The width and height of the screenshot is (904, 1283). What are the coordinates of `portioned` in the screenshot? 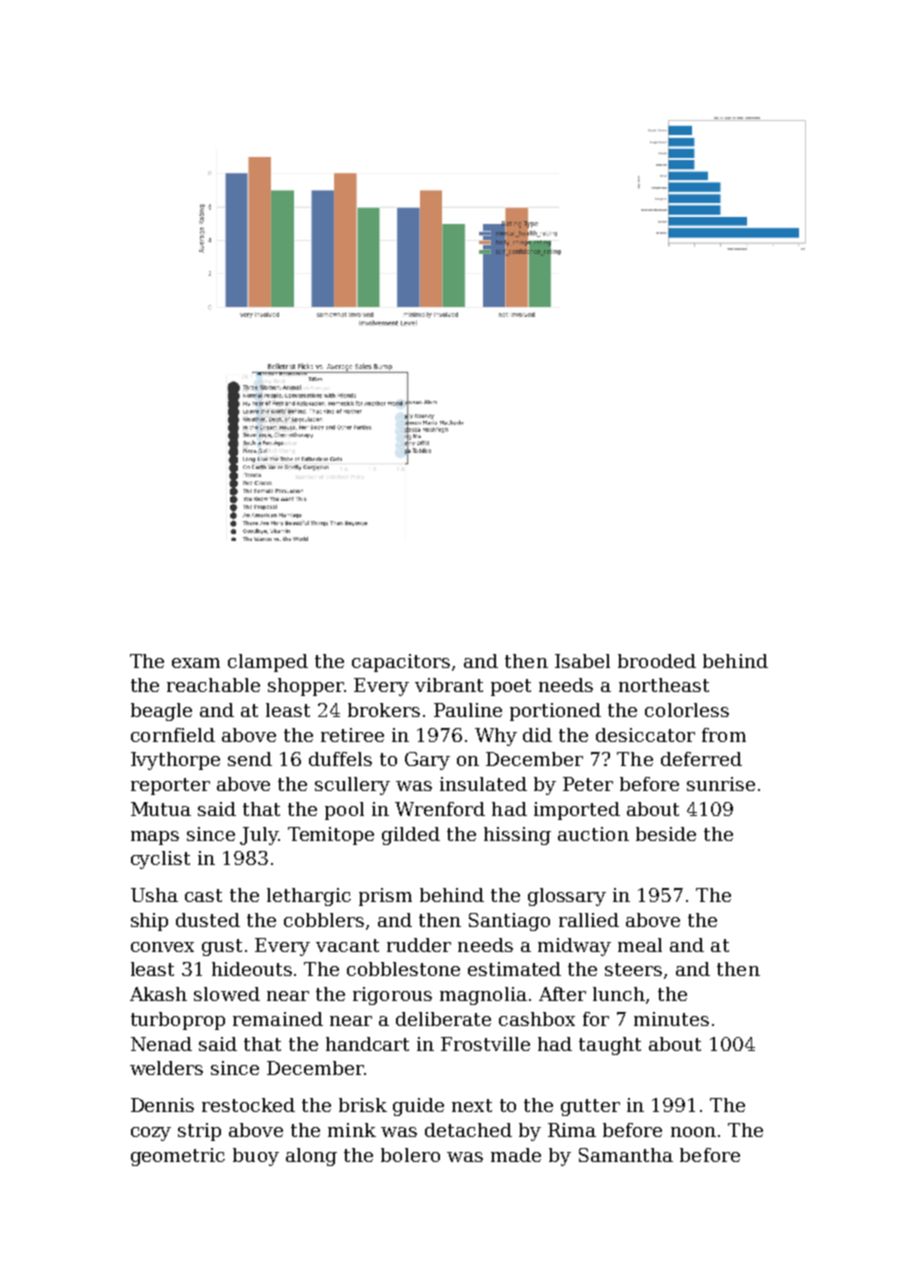 It's located at (555, 712).
